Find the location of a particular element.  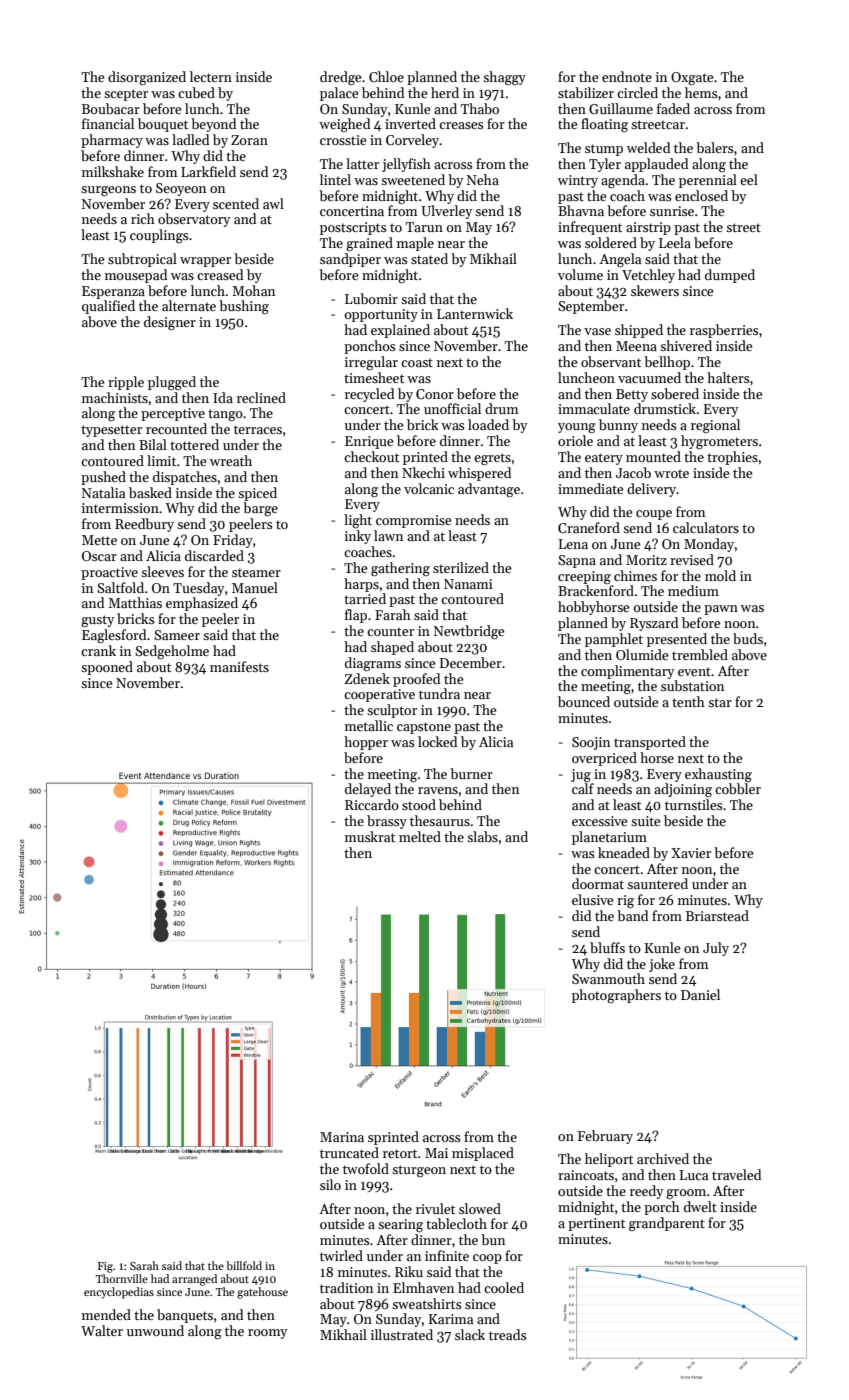

halters is located at coordinates (728, 377).
